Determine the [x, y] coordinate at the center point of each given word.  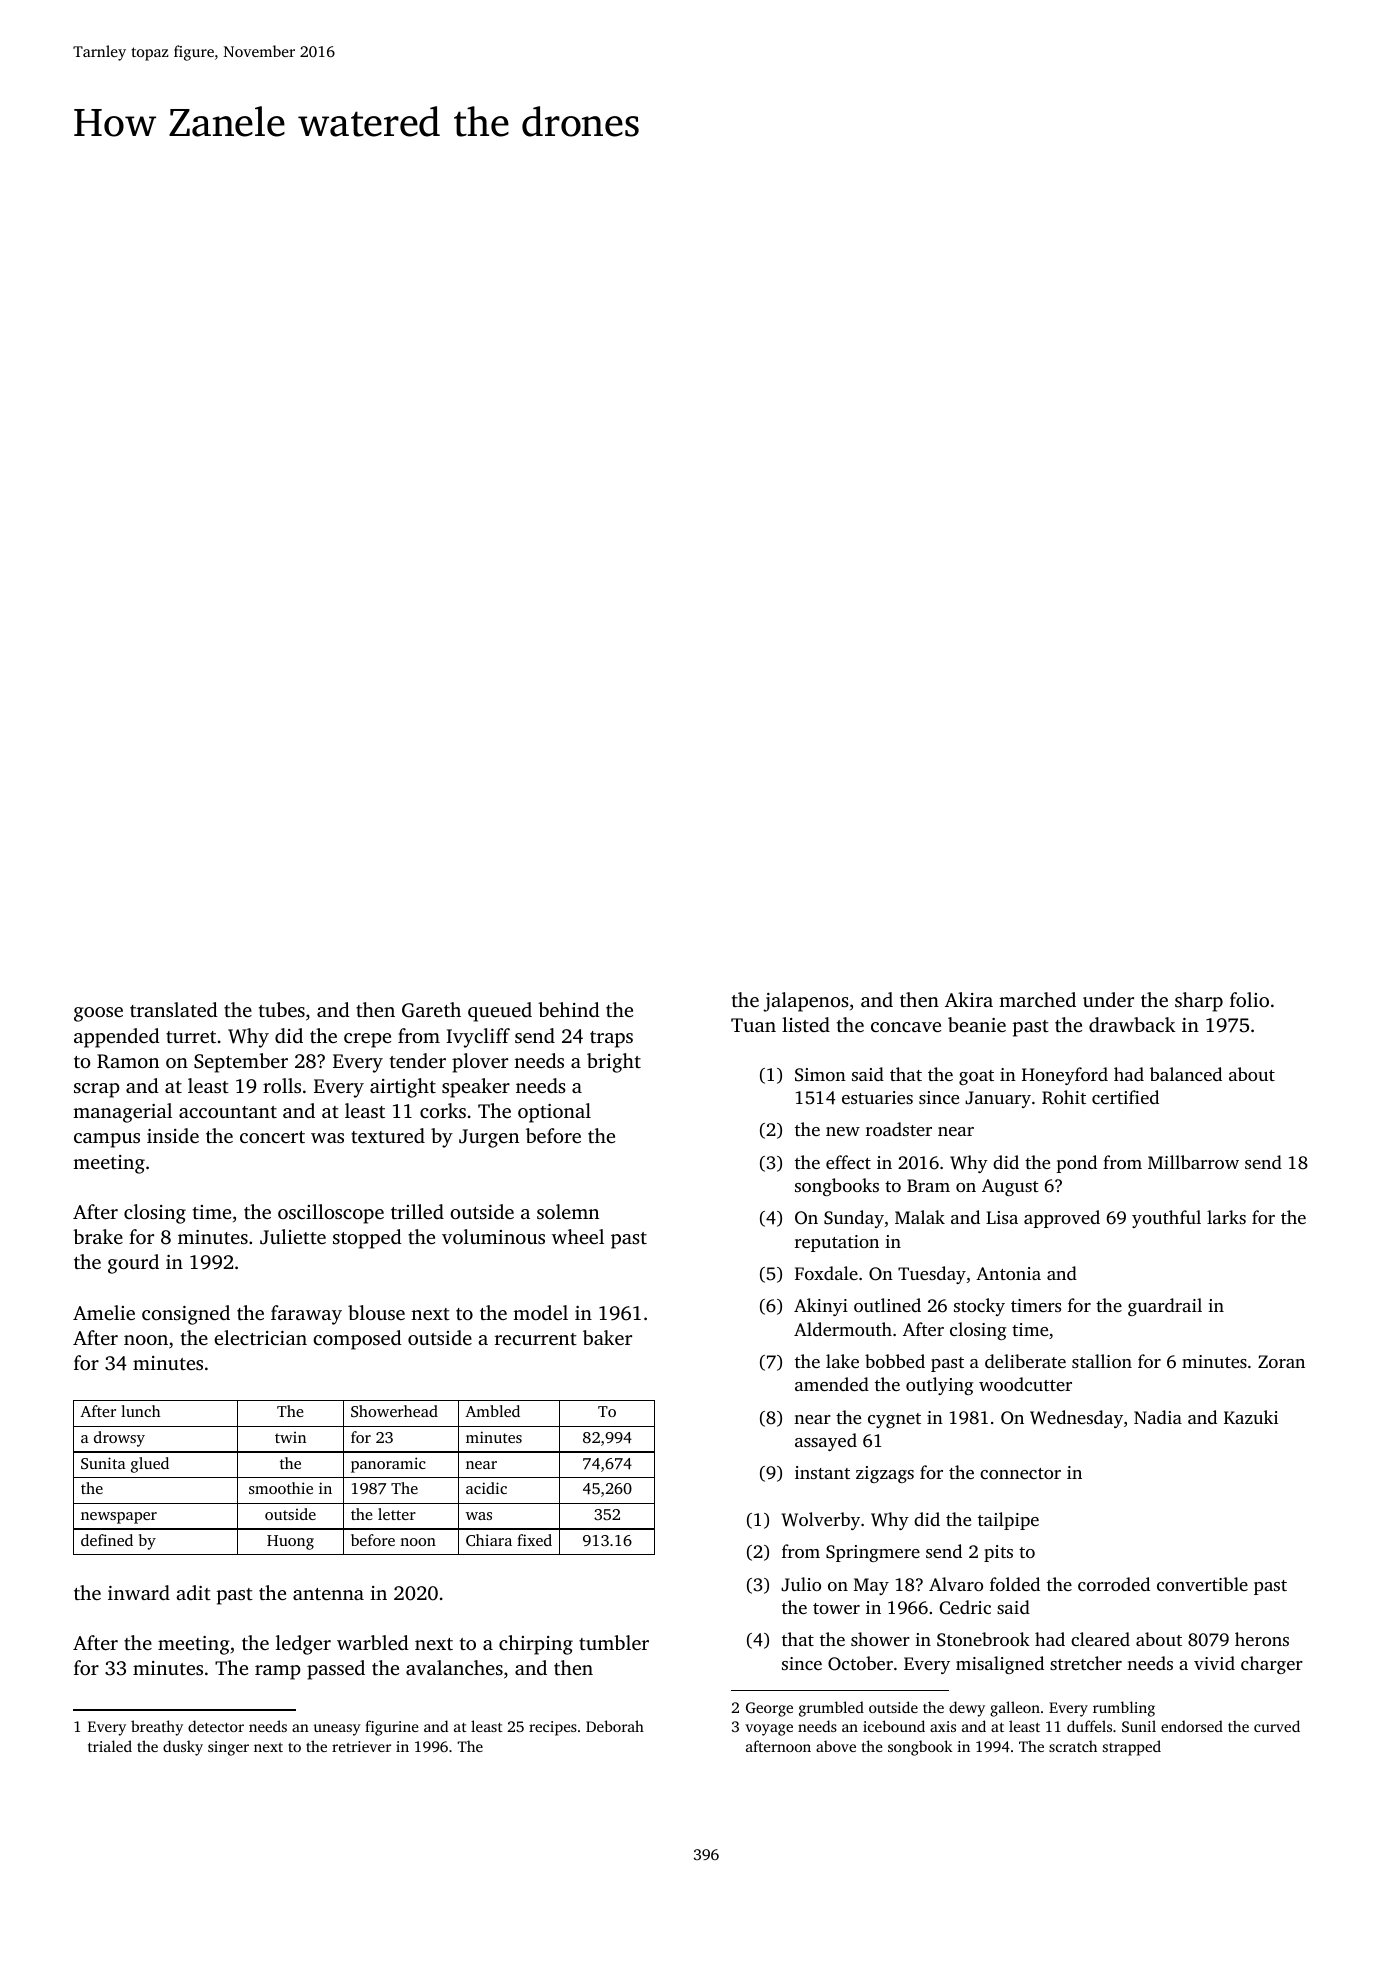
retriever [361, 1746]
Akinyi [821, 1307]
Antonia [1008, 1273]
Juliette [293, 1237]
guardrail [1165, 1307]
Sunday [854, 1219]
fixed [534, 1540]
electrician [260, 1337]
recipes [553, 1728]
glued [150, 1465]
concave [906, 1027]
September [241, 1063]
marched [1037, 999]
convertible [1202, 1584]
